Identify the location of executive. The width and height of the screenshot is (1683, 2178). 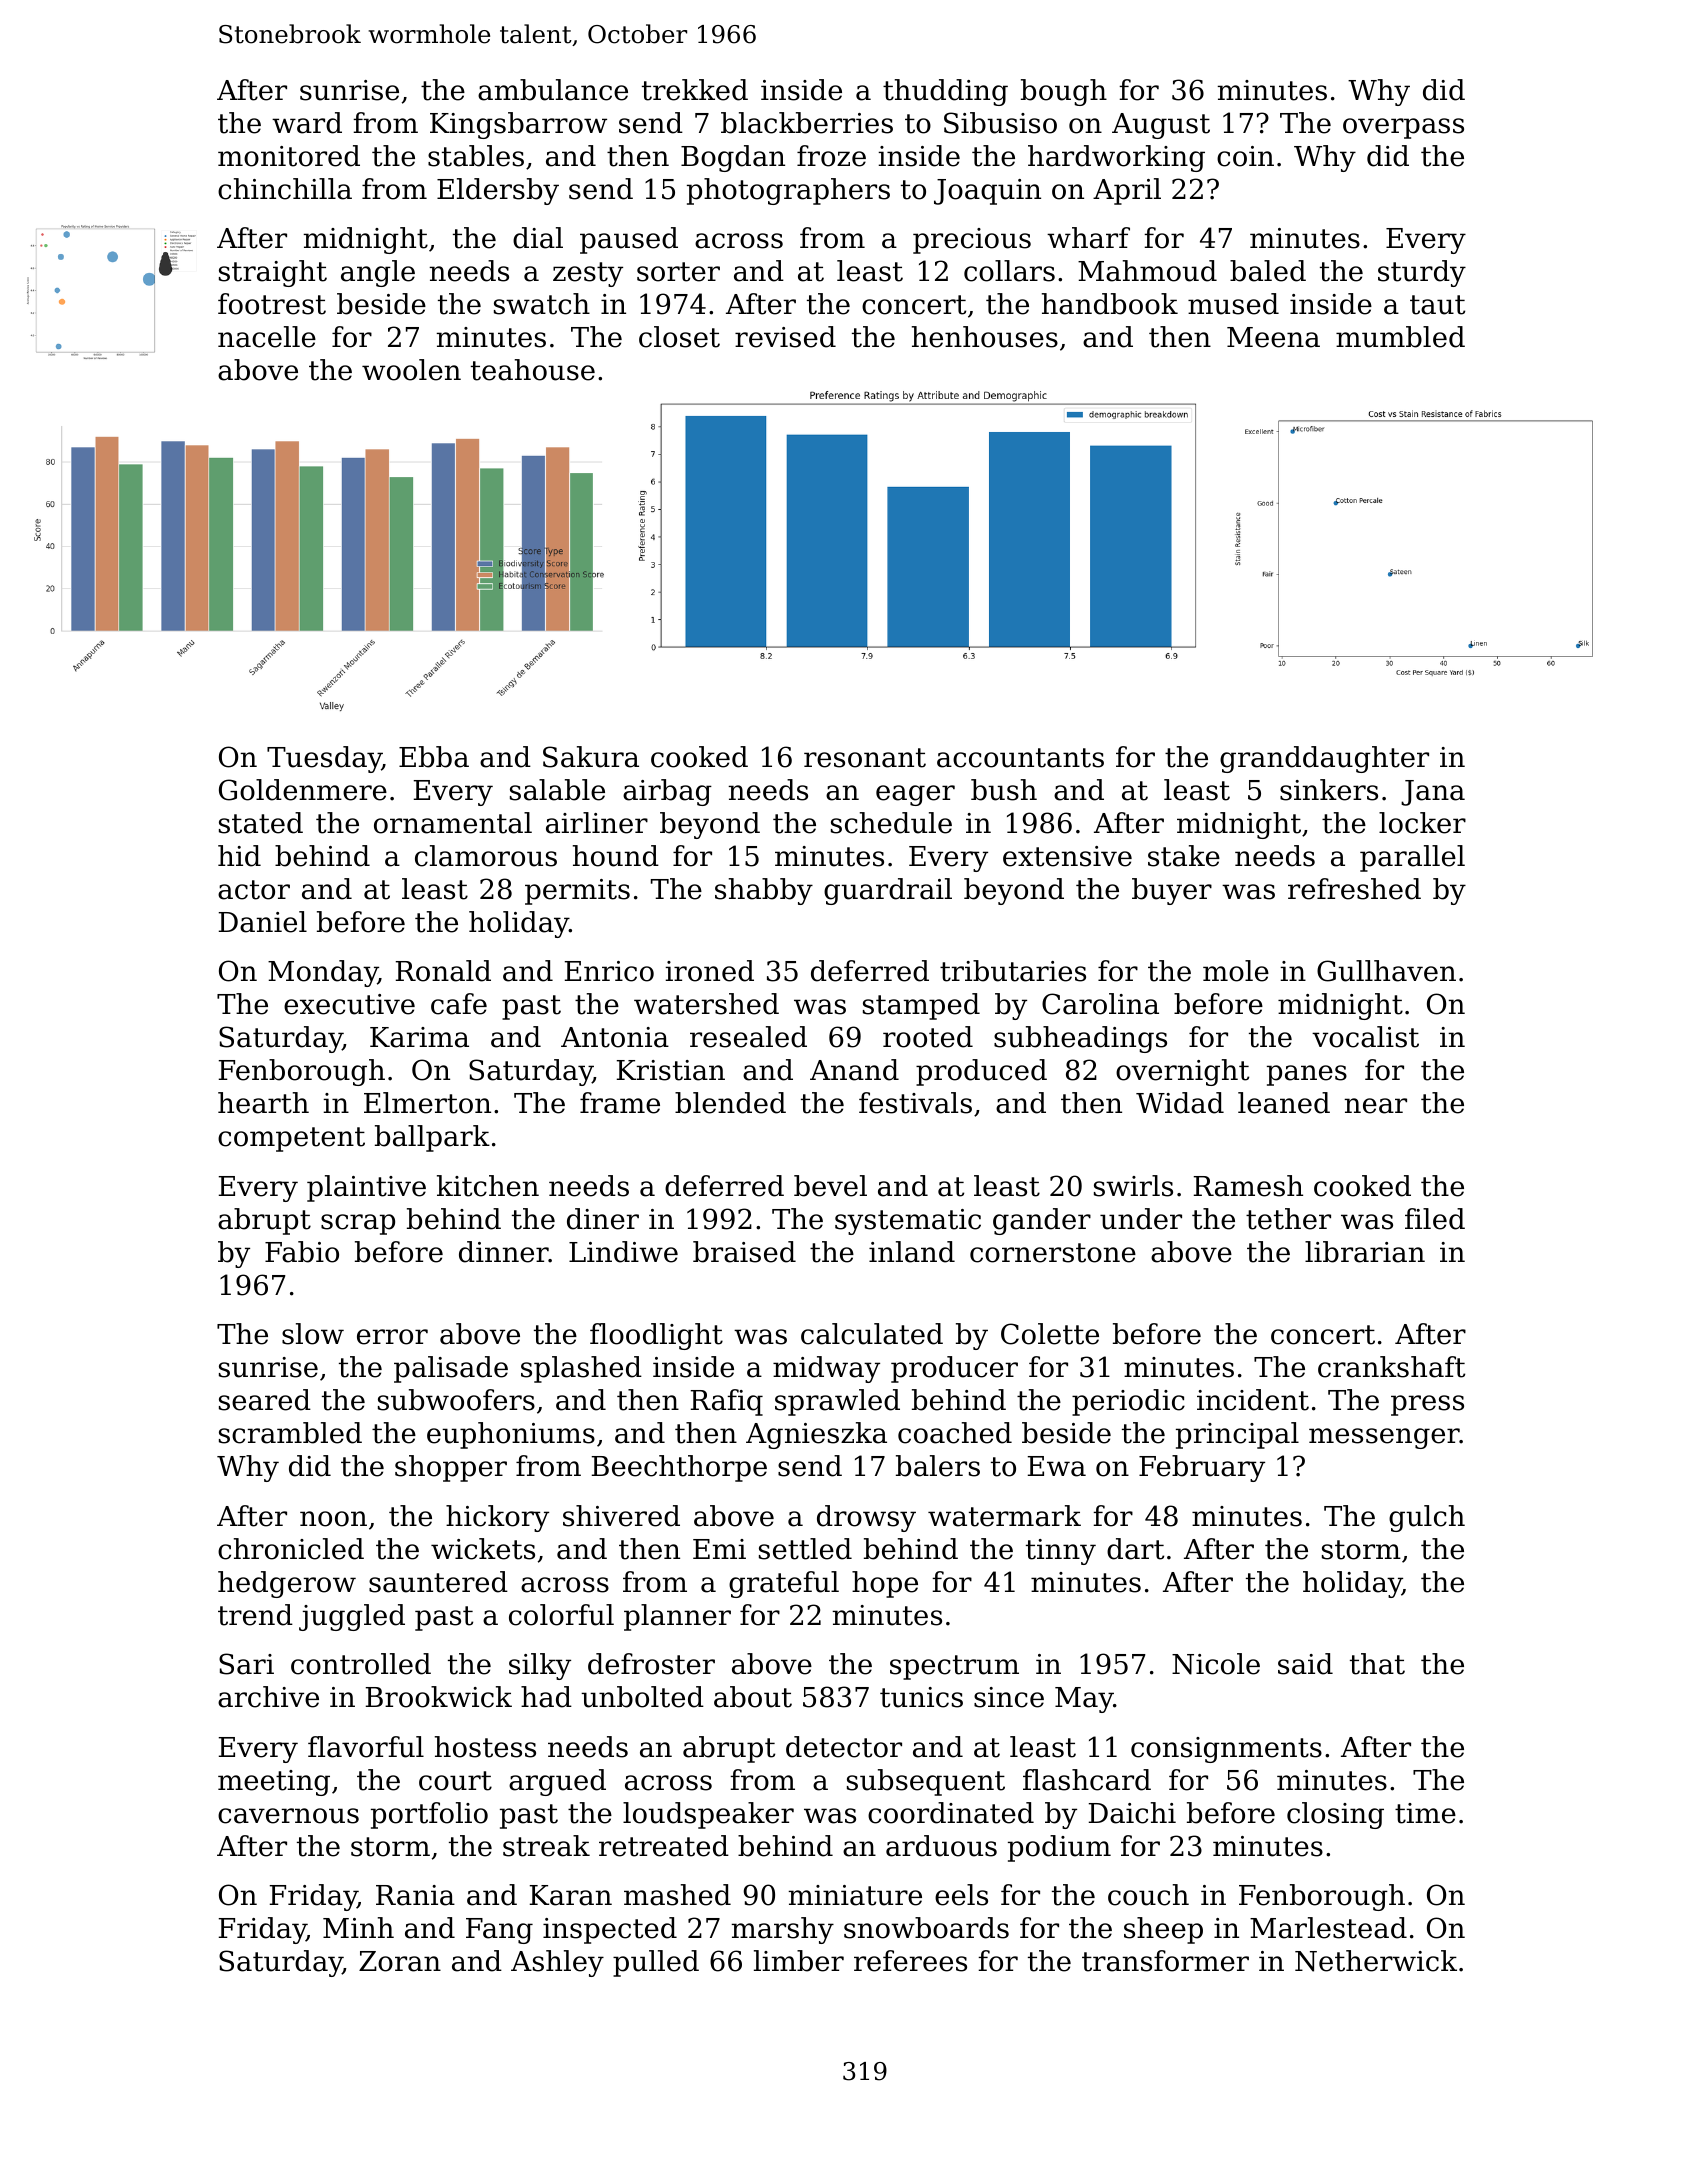
(349, 1004).
